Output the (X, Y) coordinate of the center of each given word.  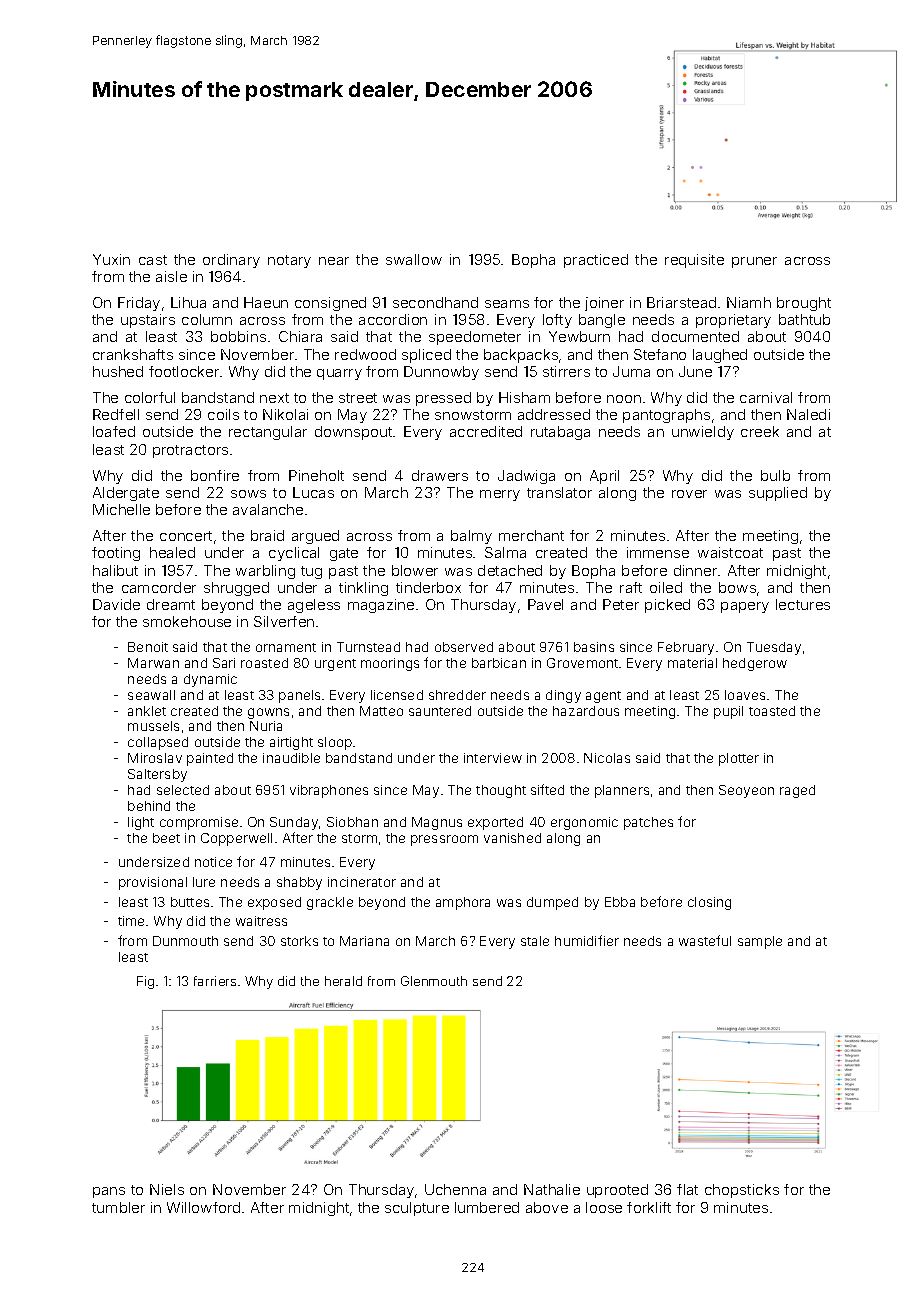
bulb (775, 475)
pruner (754, 262)
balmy (471, 537)
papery (745, 607)
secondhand (435, 302)
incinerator (362, 882)
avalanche (268, 509)
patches (648, 823)
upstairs (148, 321)
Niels (167, 1189)
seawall (151, 695)
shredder (457, 695)
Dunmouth (185, 941)
